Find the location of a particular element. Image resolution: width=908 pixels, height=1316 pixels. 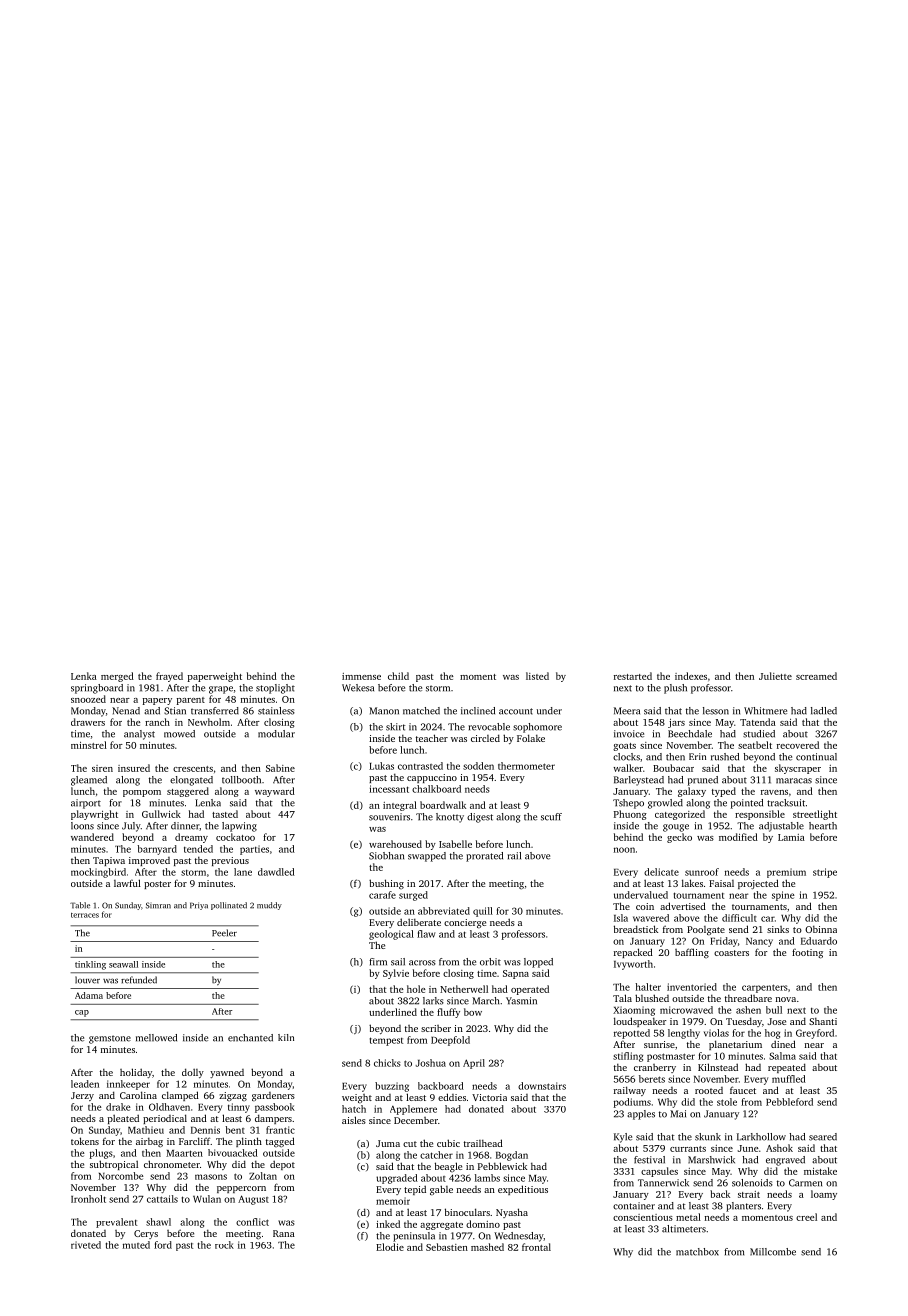

orbit is located at coordinates (490, 962).
